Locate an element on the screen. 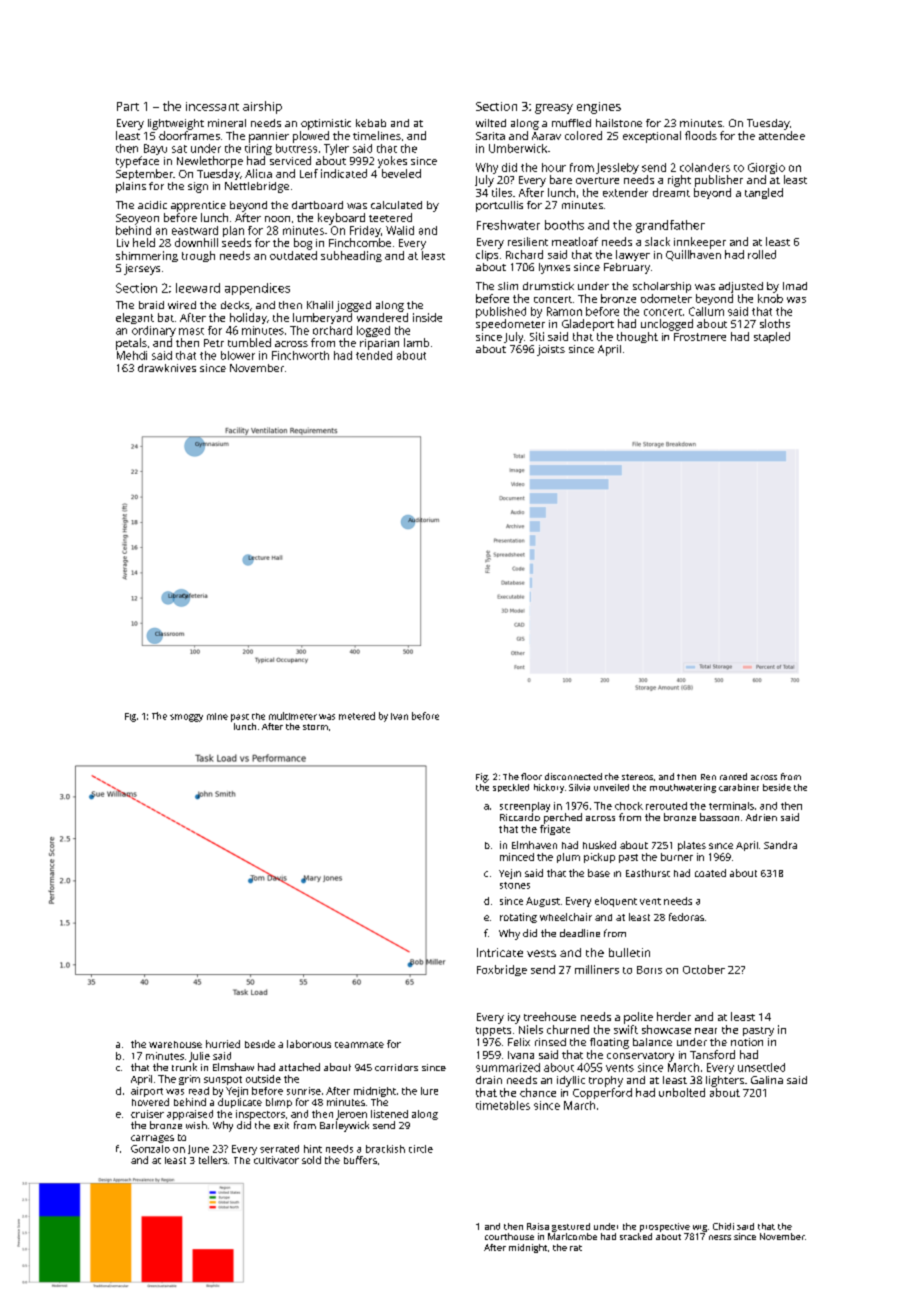  warehouse is located at coordinates (175, 1044).
